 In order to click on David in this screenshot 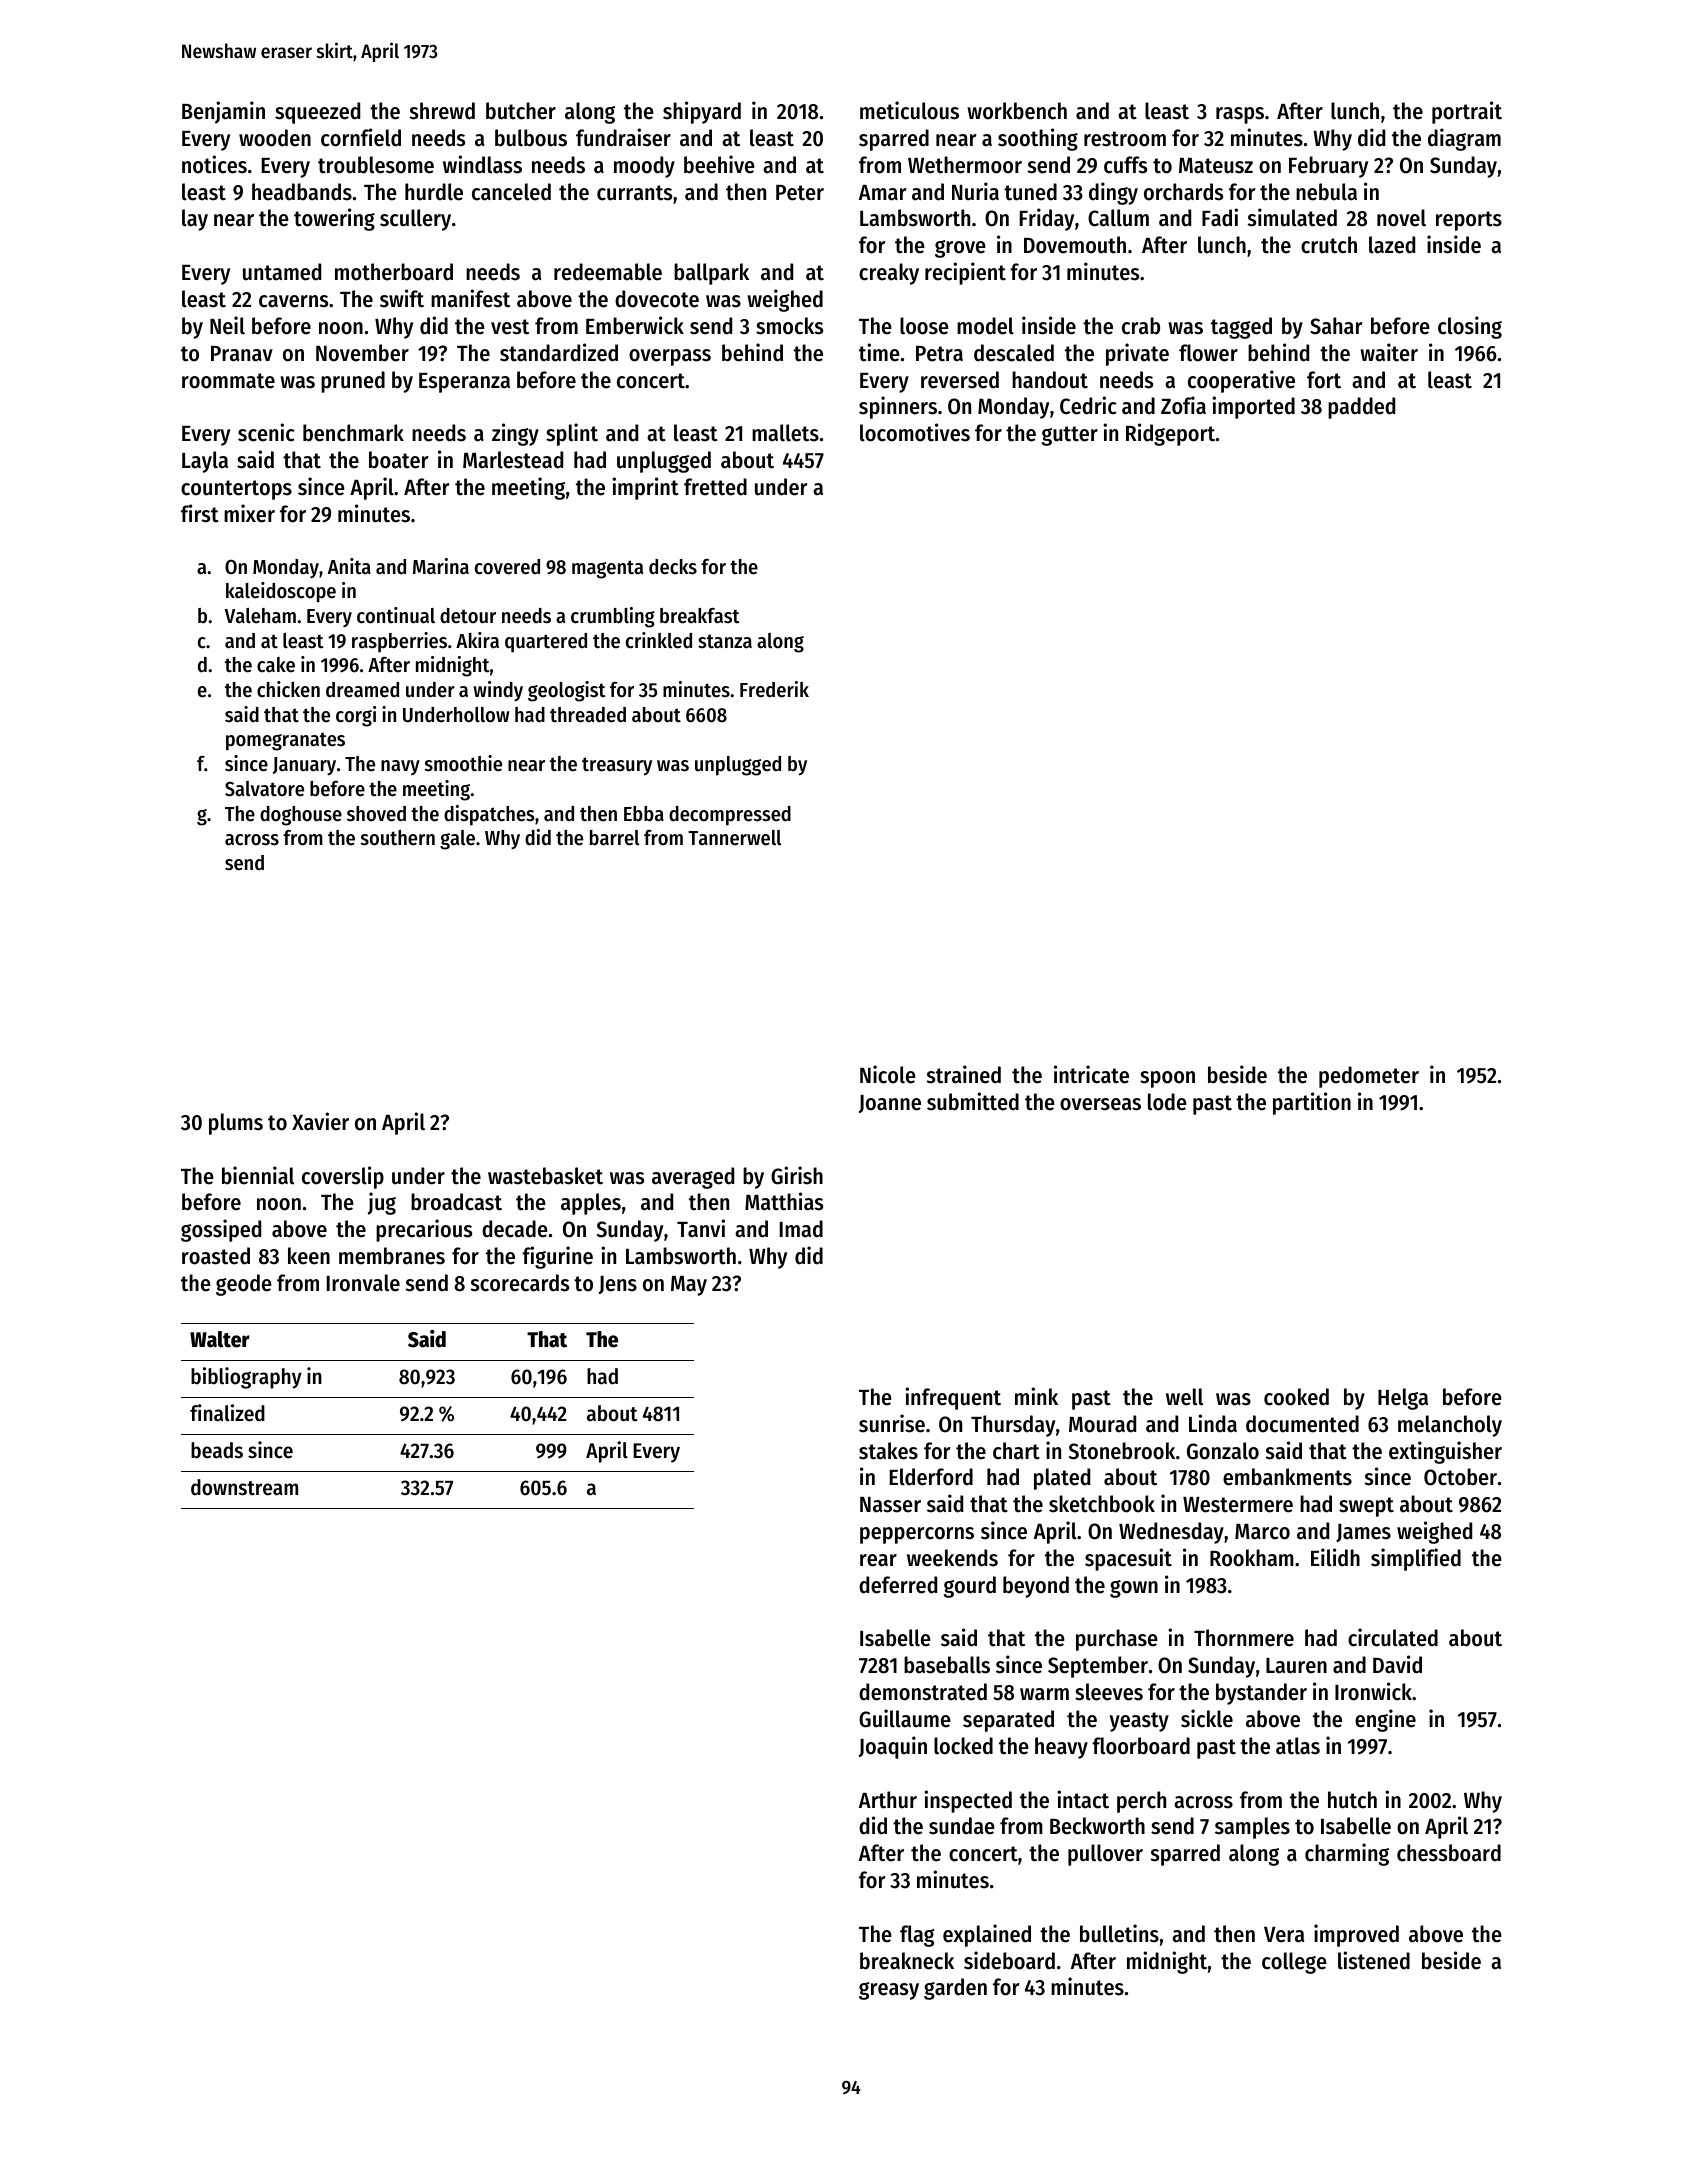, I will do `click(1397, 1664)`.
